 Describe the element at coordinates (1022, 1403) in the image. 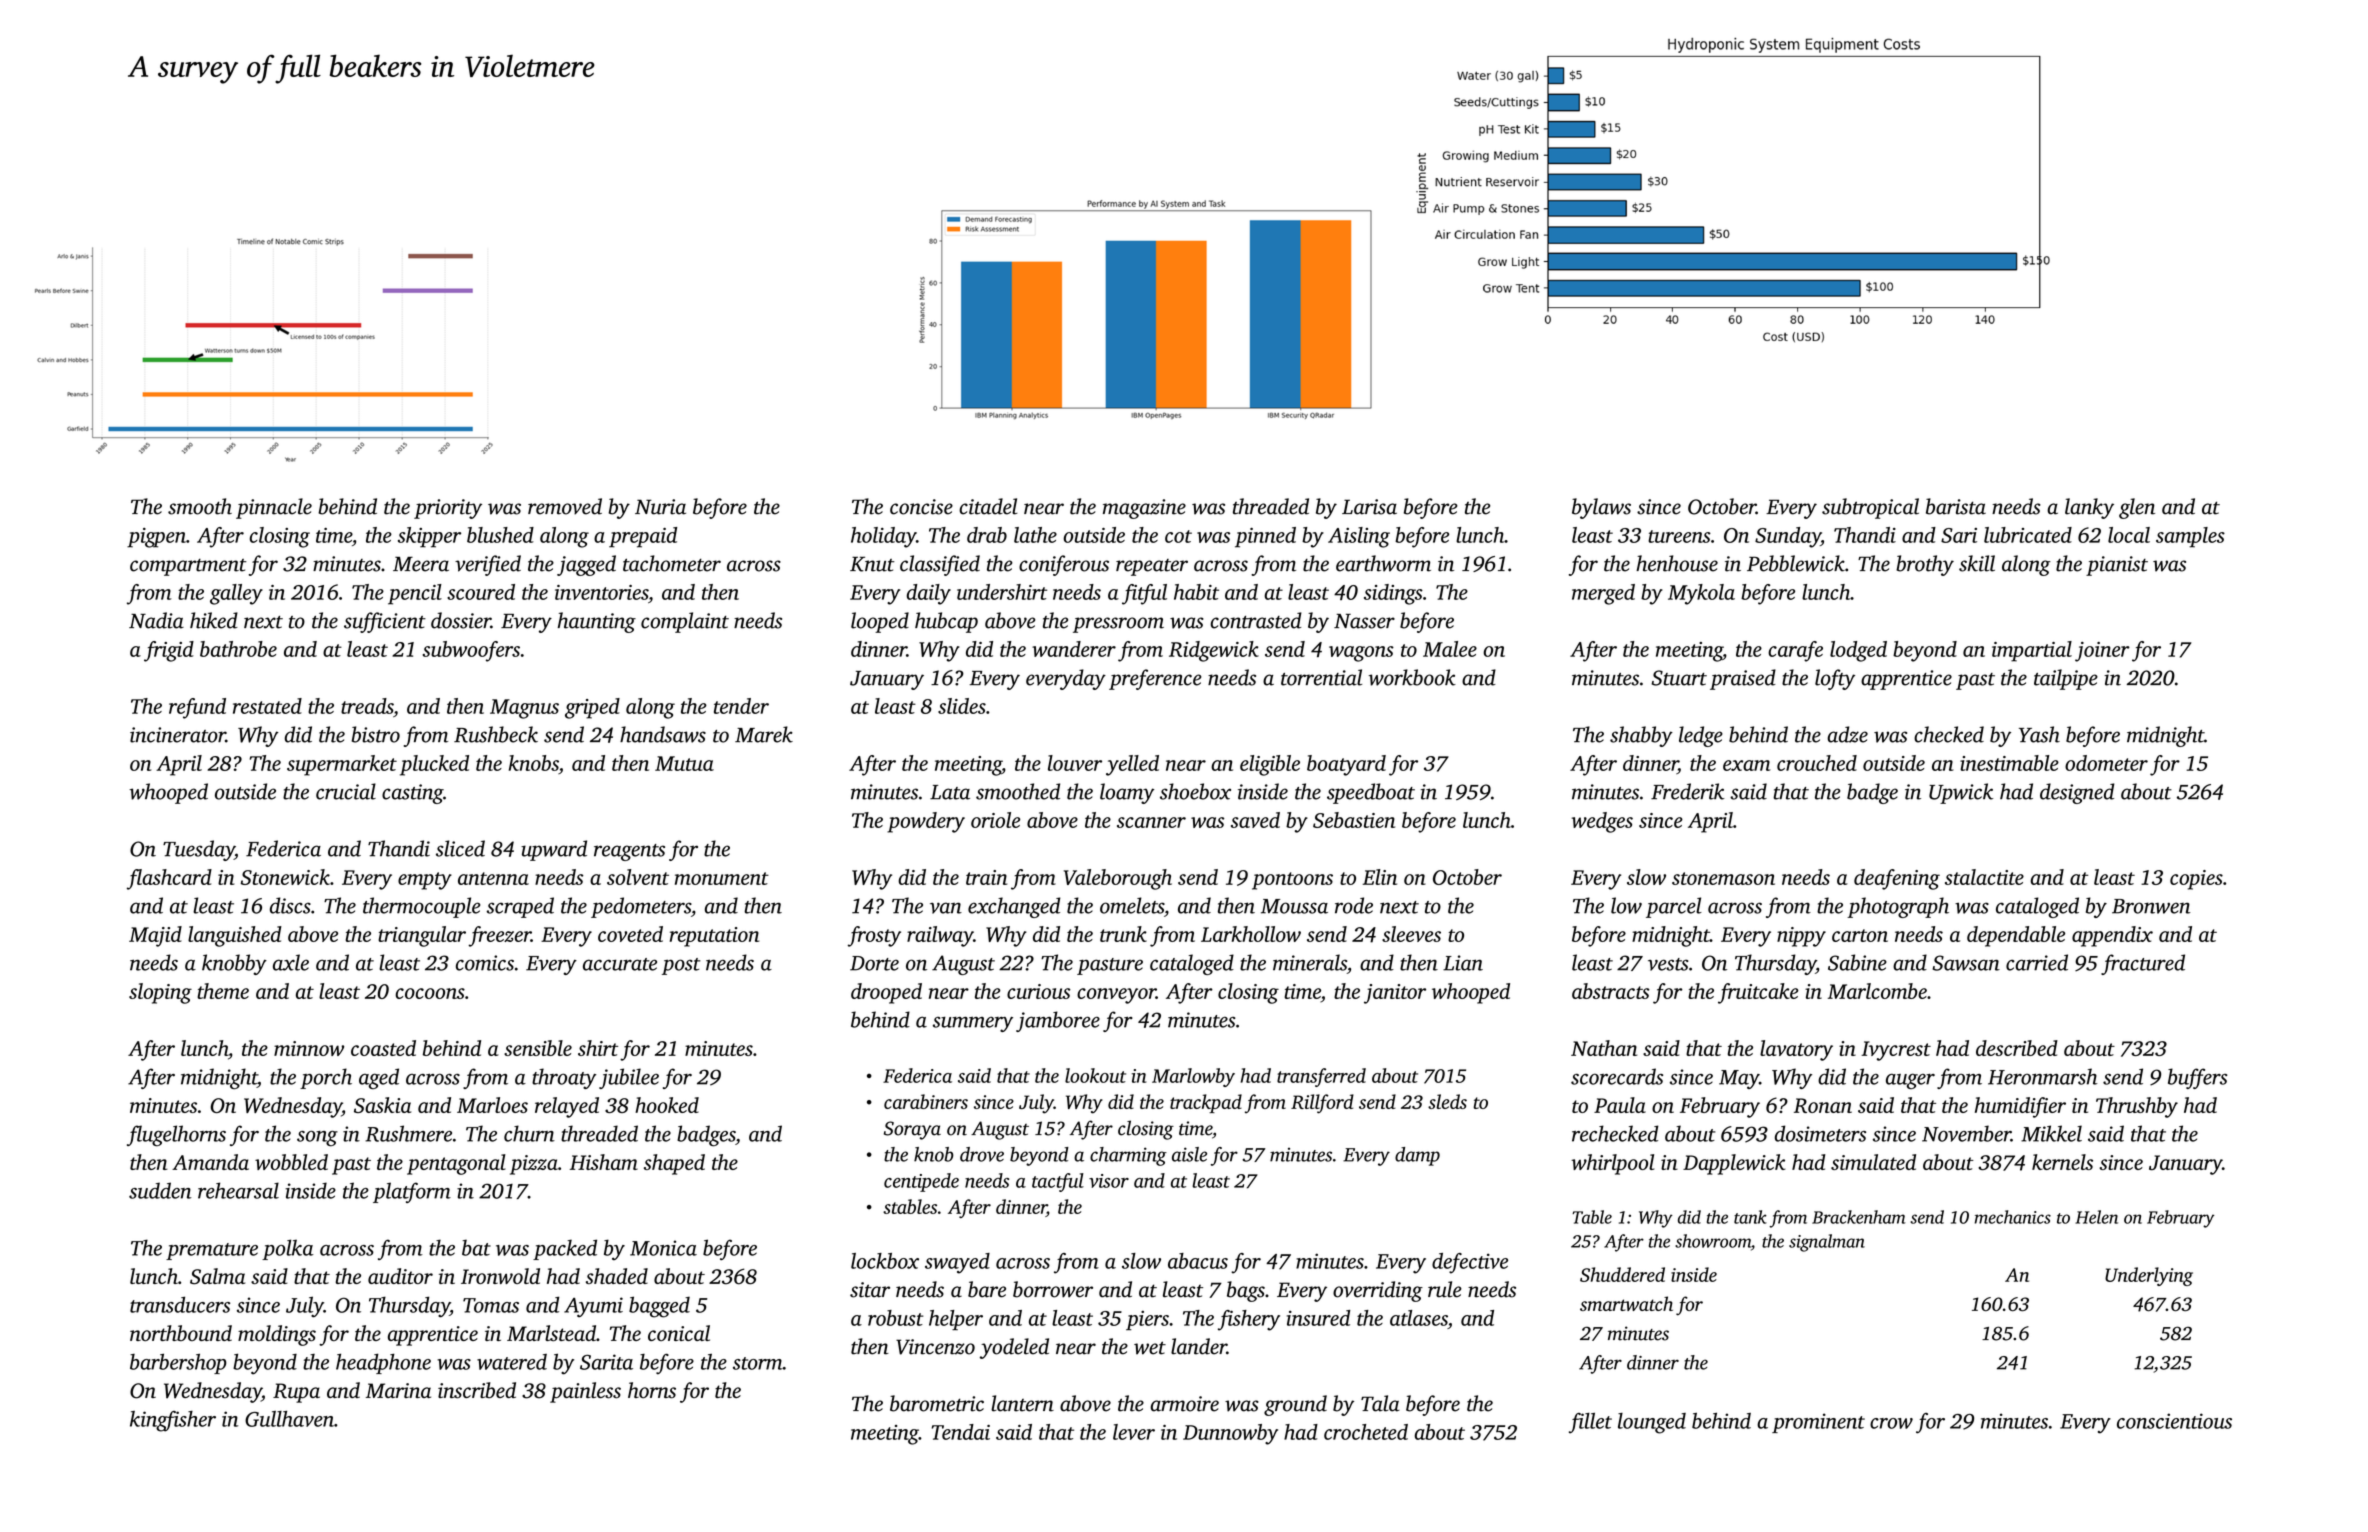

I see `lantern` at that location.
